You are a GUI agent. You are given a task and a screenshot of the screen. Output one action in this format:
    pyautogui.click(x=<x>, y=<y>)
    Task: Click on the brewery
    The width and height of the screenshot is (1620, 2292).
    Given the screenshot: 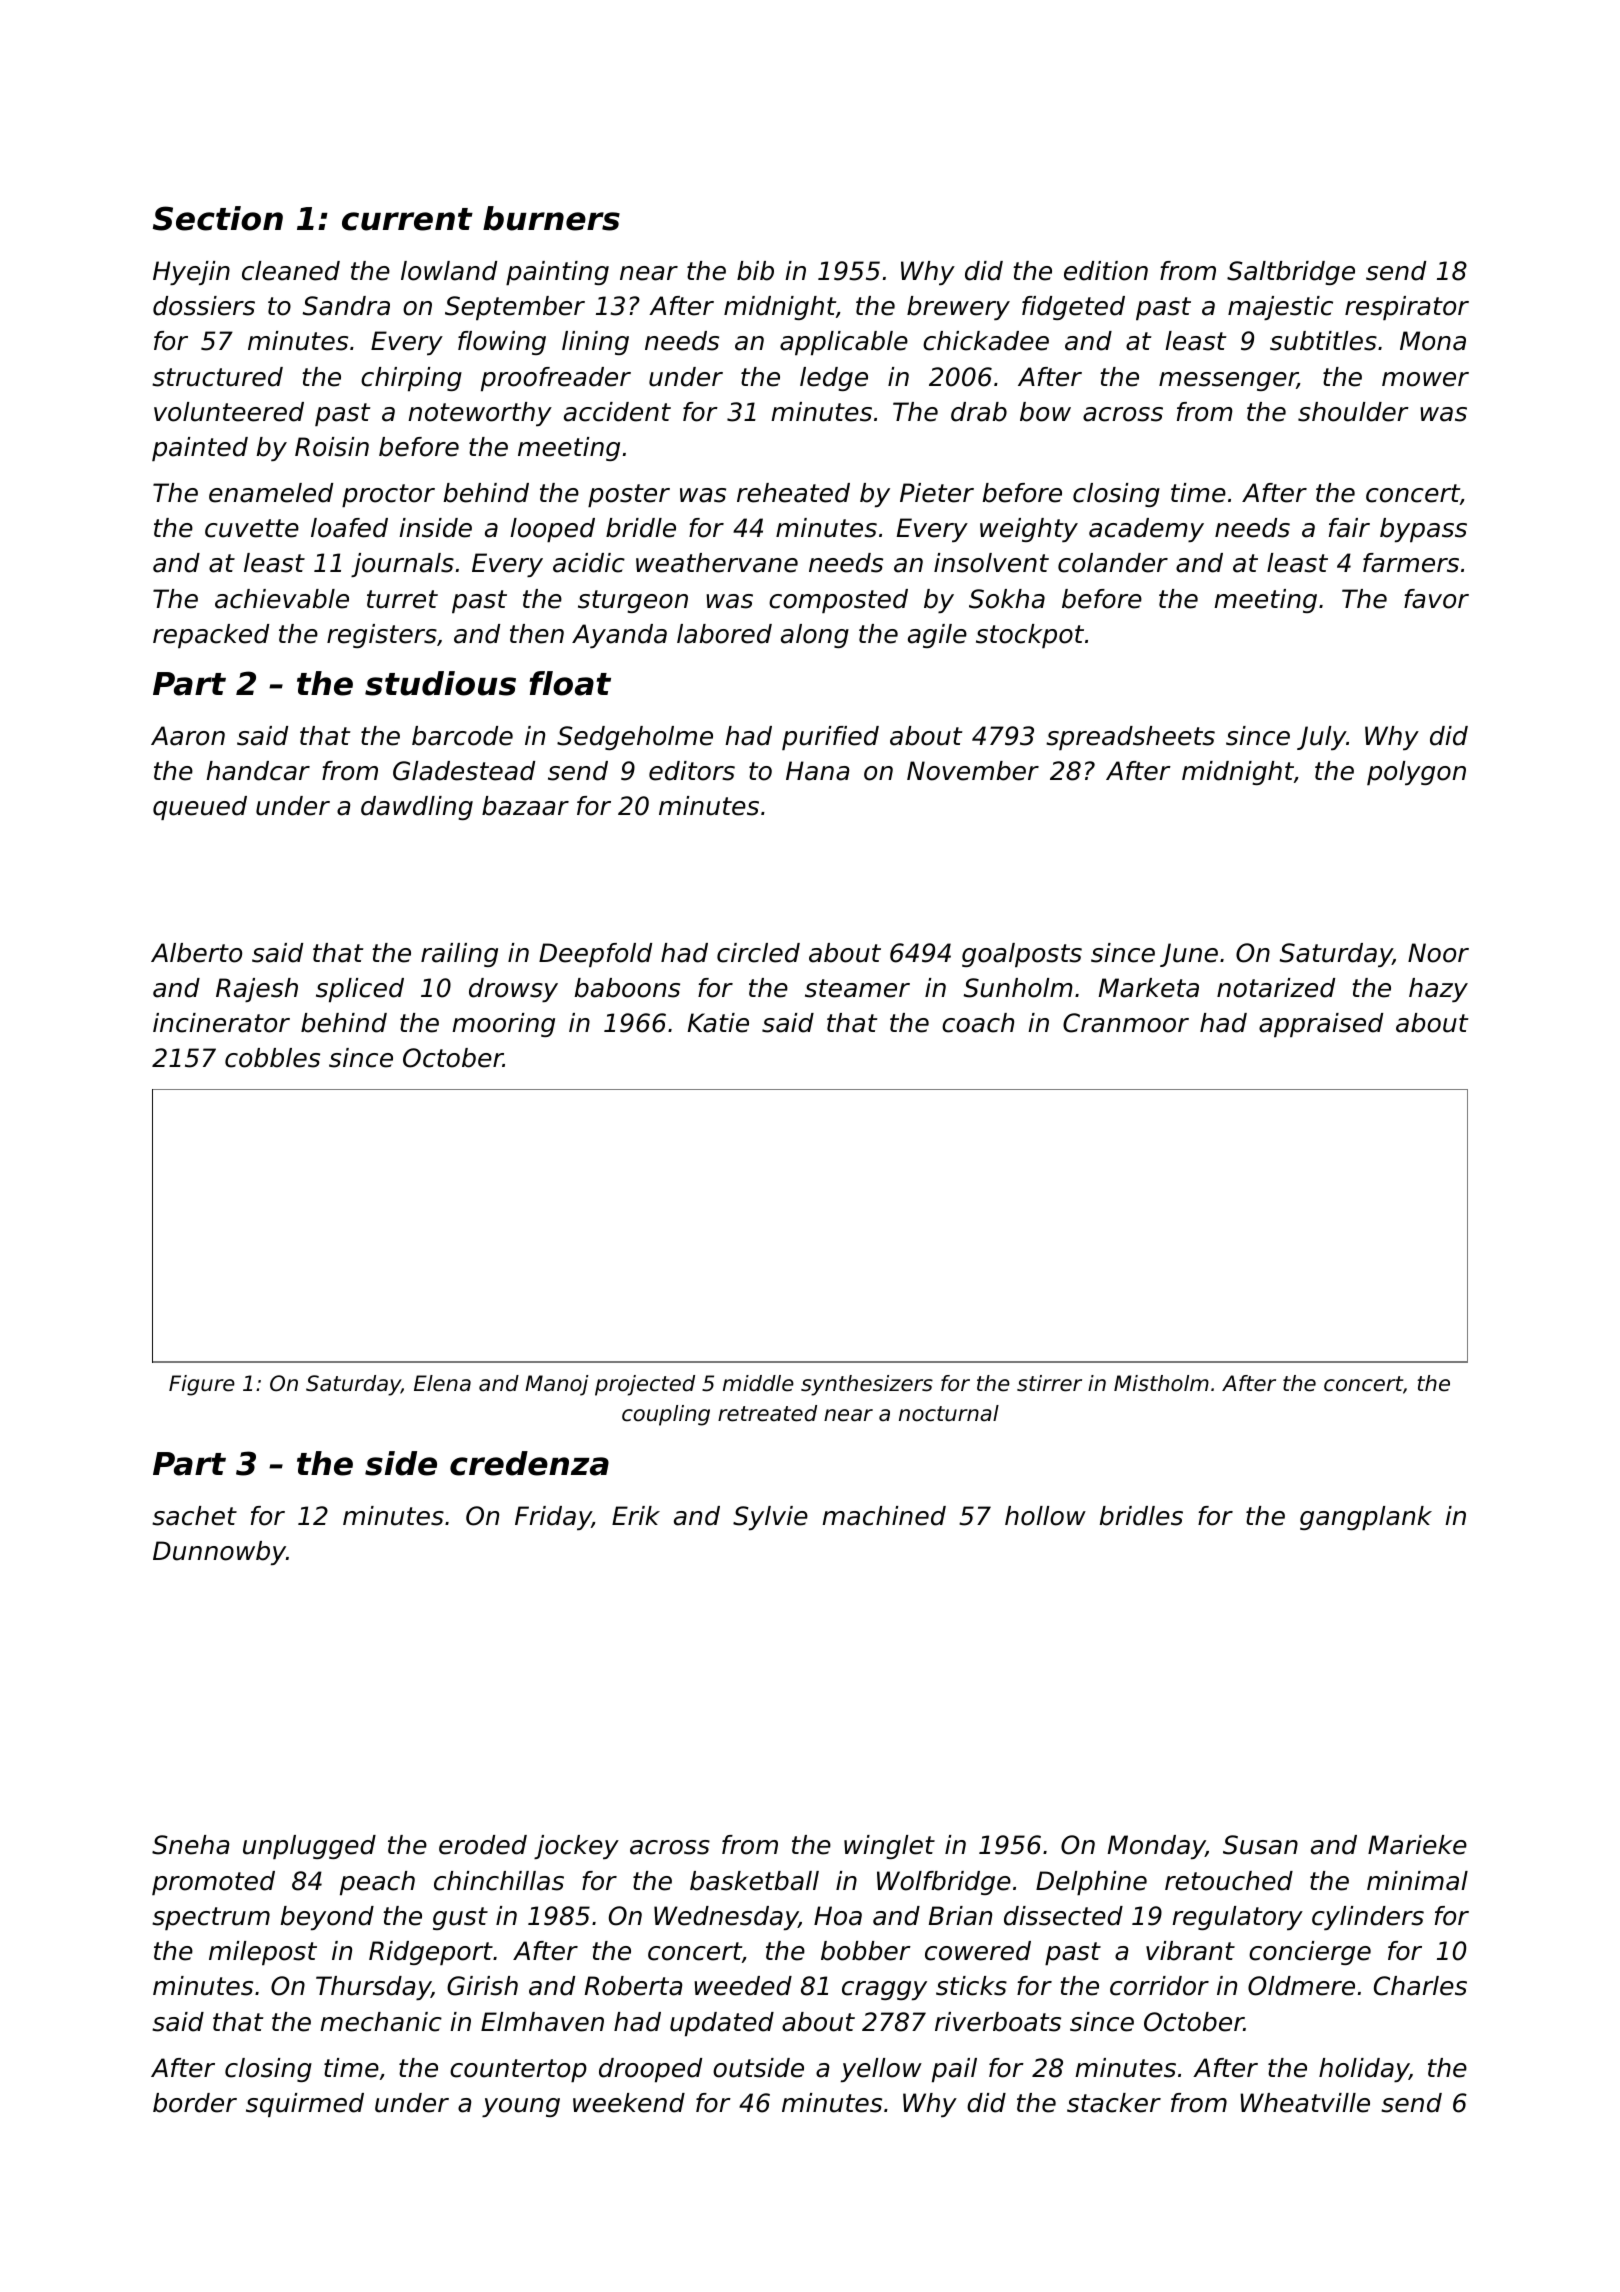 What is the action you would take?
    pyautogui.click(x=958, y=308)
